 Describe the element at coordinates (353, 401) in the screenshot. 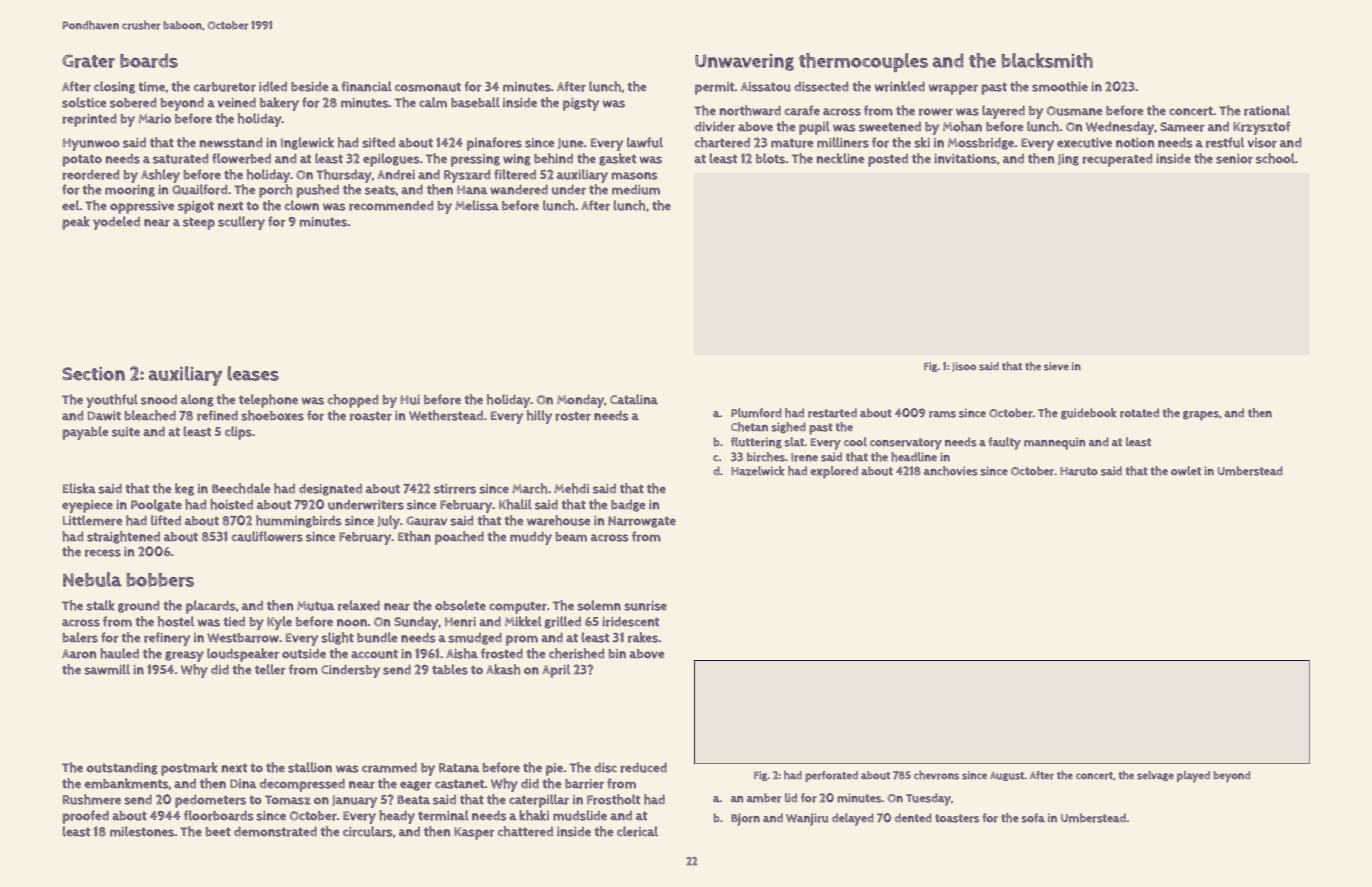

I see `chopped` at that location.
